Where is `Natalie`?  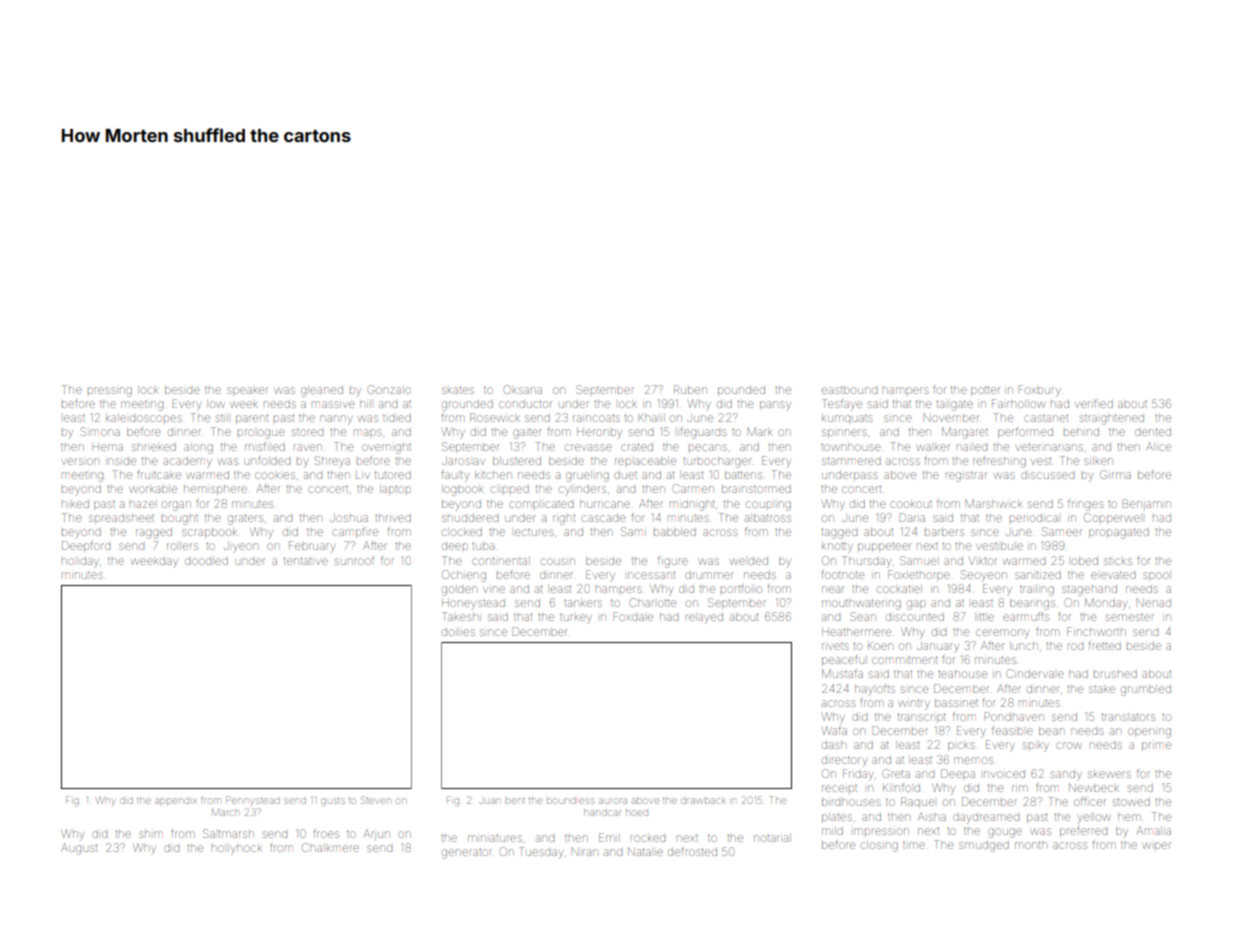 Natalie is located at coordinates (645, 851).
